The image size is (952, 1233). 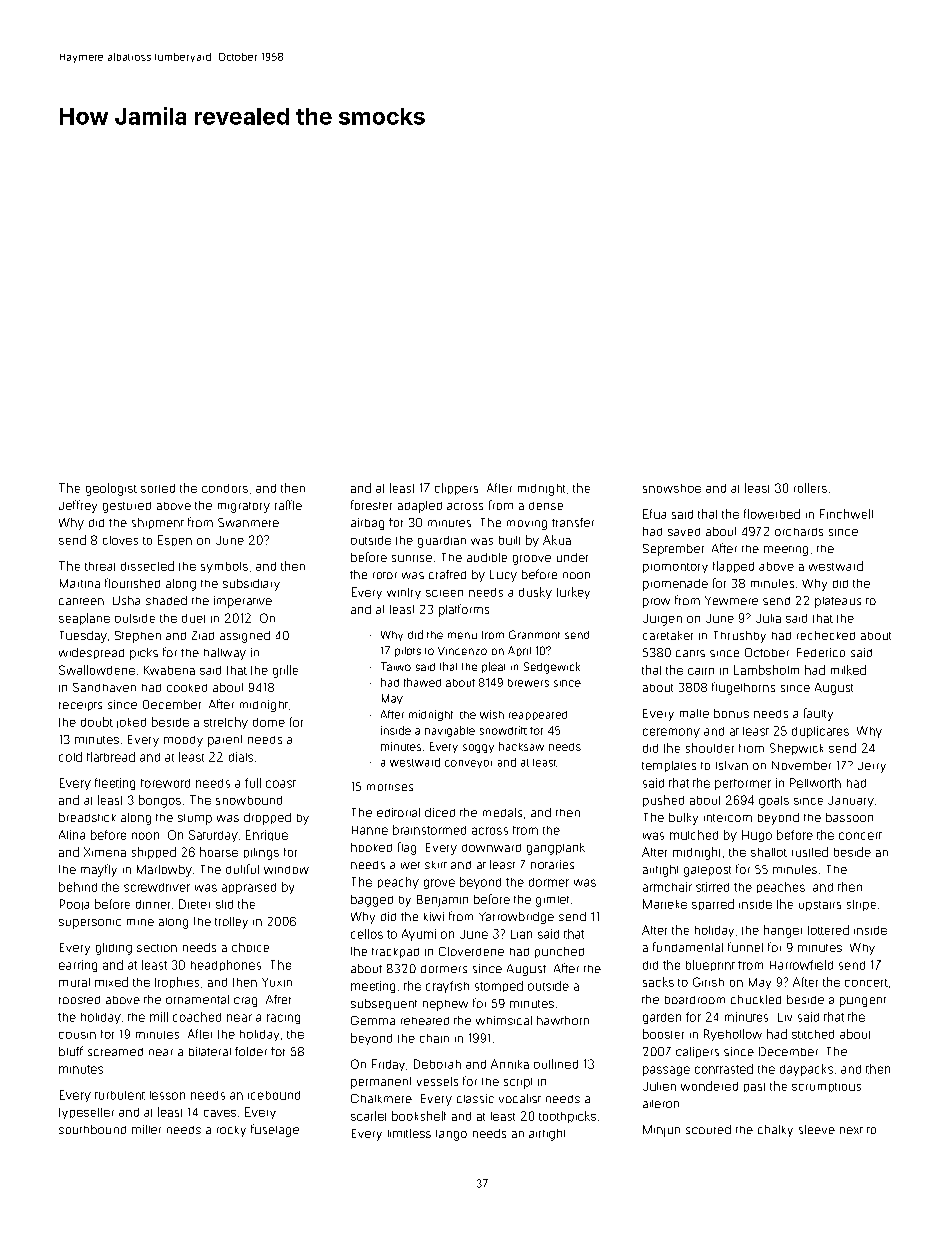 What do you see at coordinates (772, 514) in the screenshot?
I see `flowerbed` at bounding box center [772, 514].
